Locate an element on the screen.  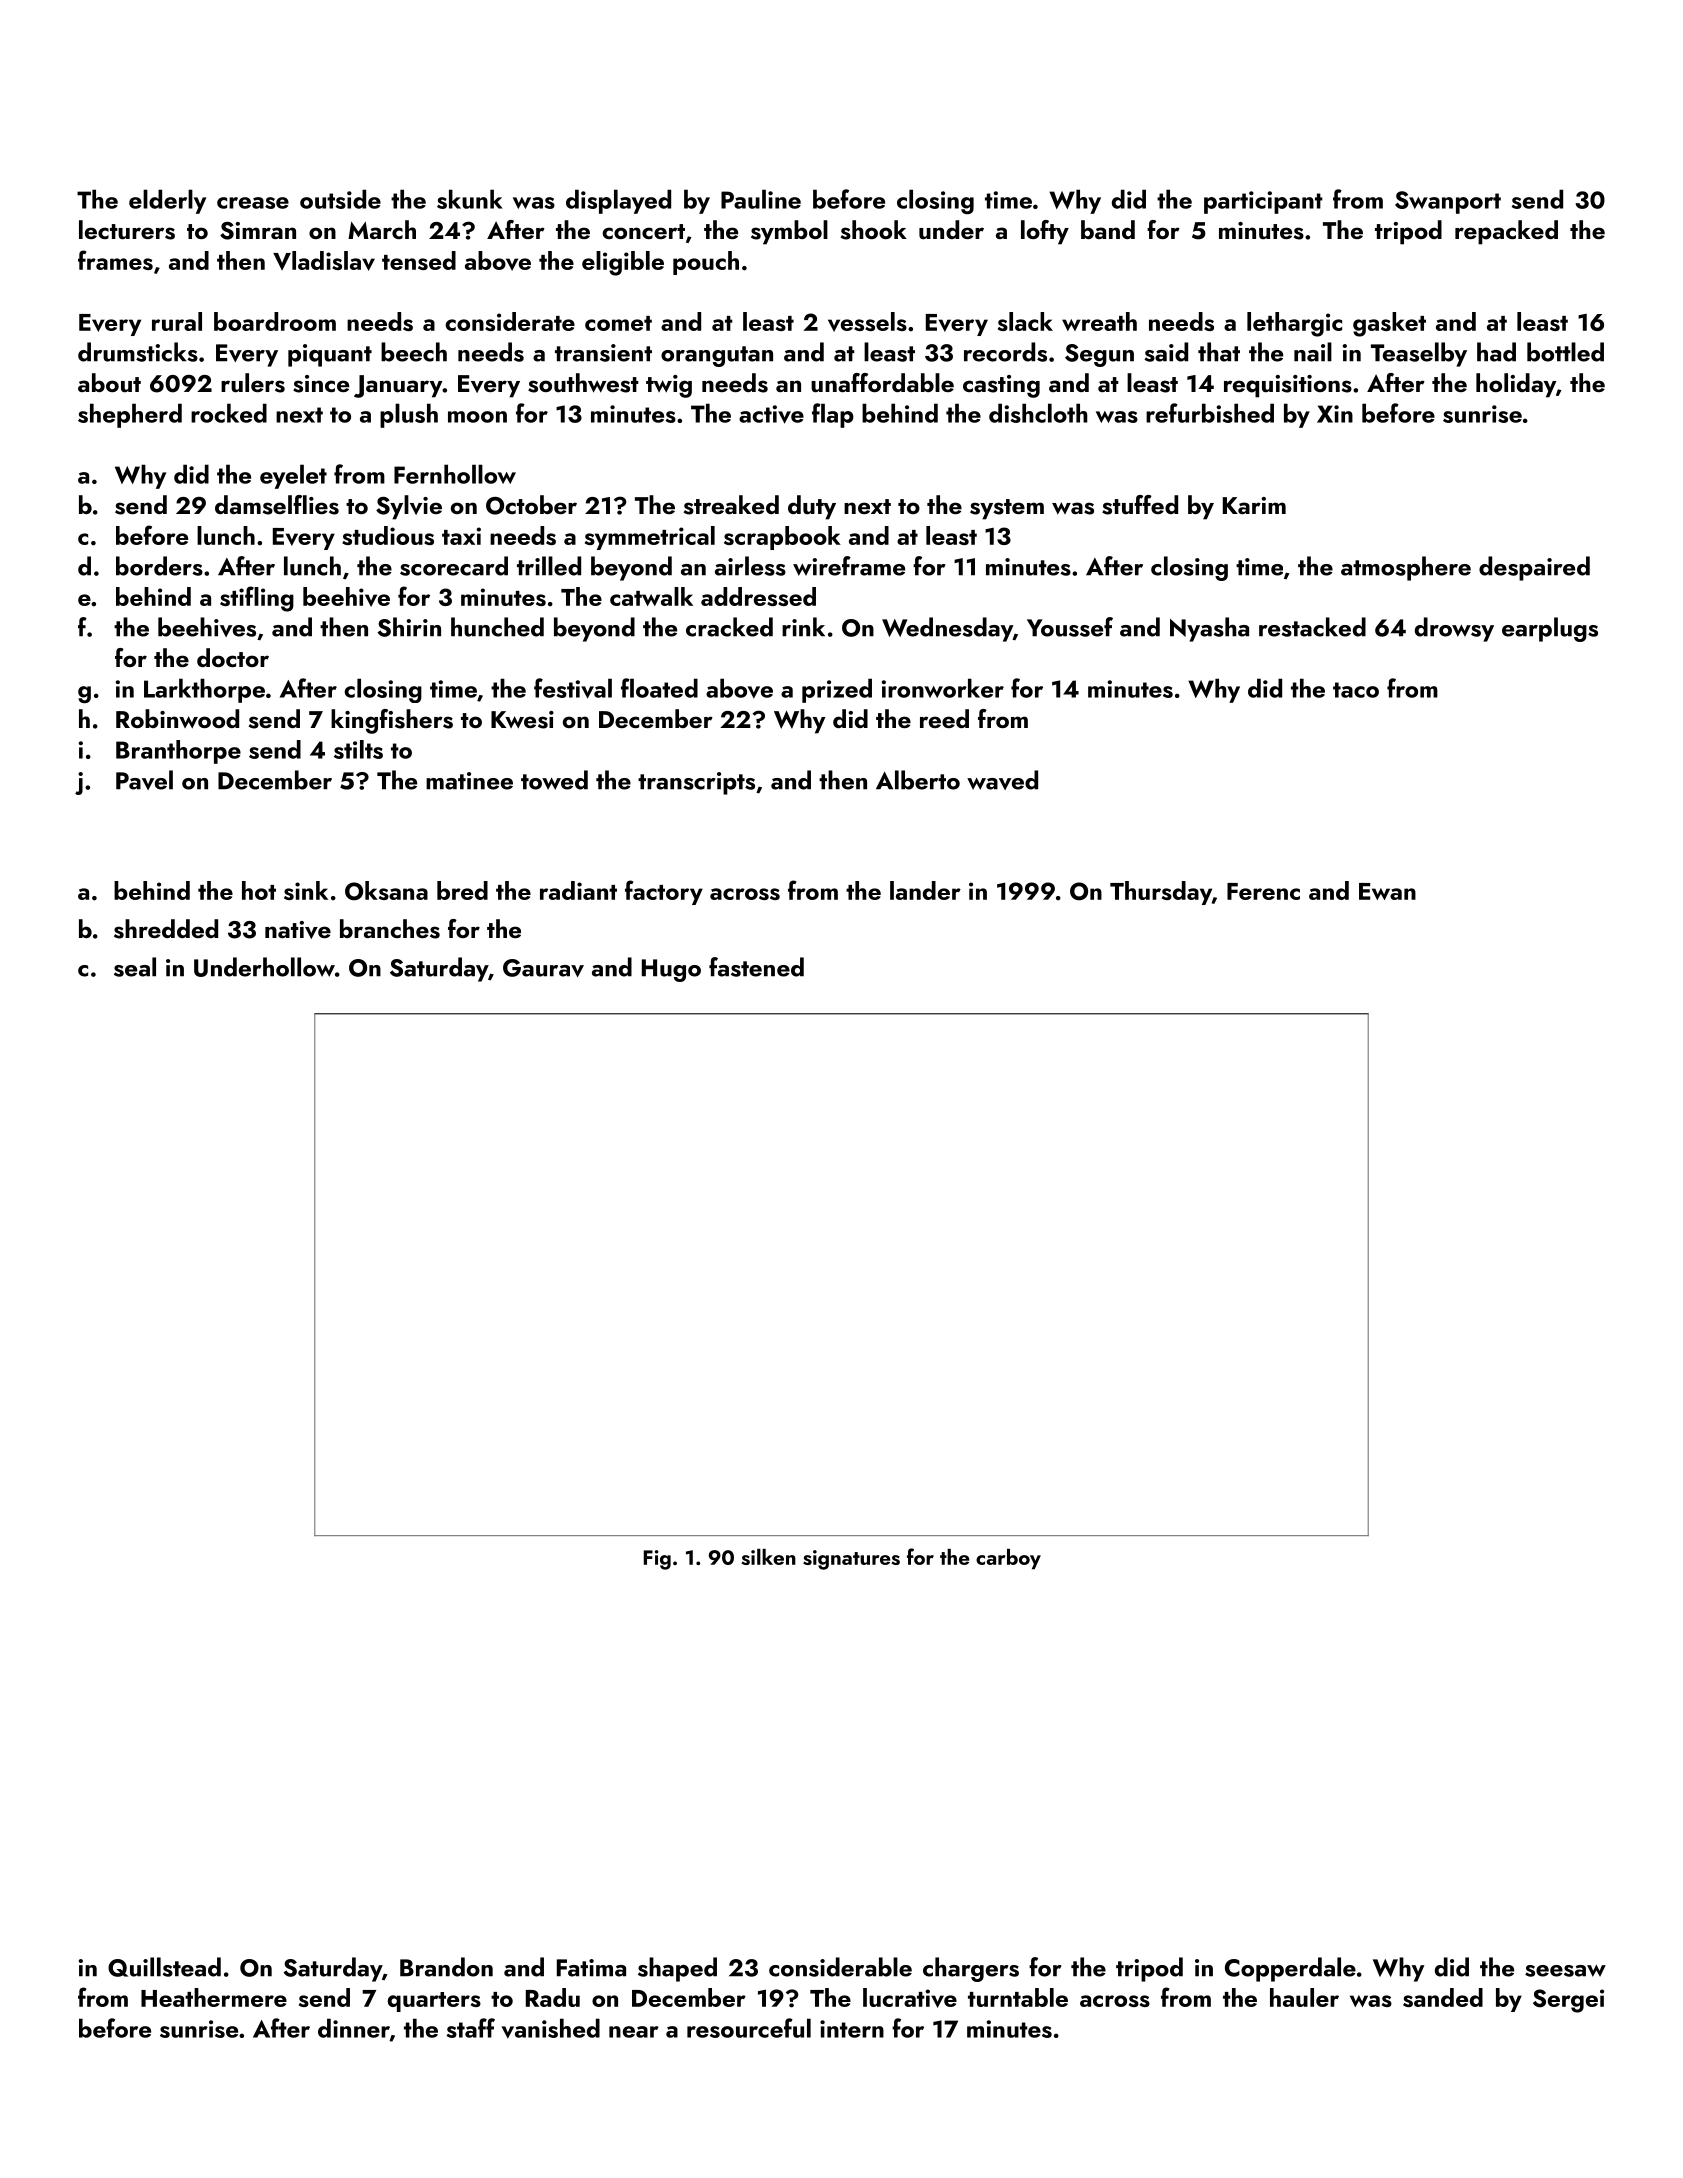
repacked is located at coordinates (1506, 232).
